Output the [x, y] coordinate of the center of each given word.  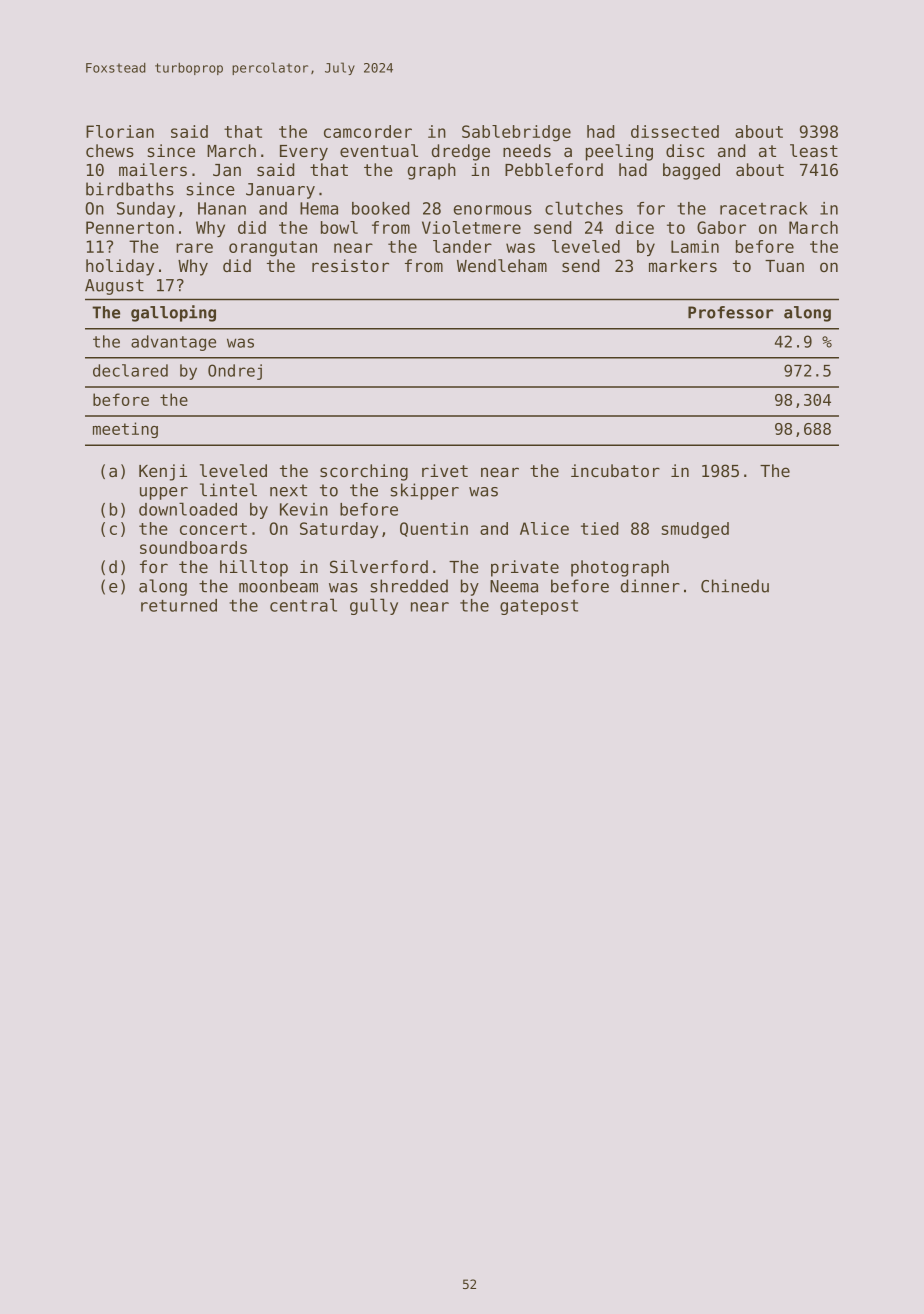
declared [130, 370]
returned [179, 605]
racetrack [764, 208]
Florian [120, 131]
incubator [615, 470]
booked [380, 208]
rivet [445, 470]
